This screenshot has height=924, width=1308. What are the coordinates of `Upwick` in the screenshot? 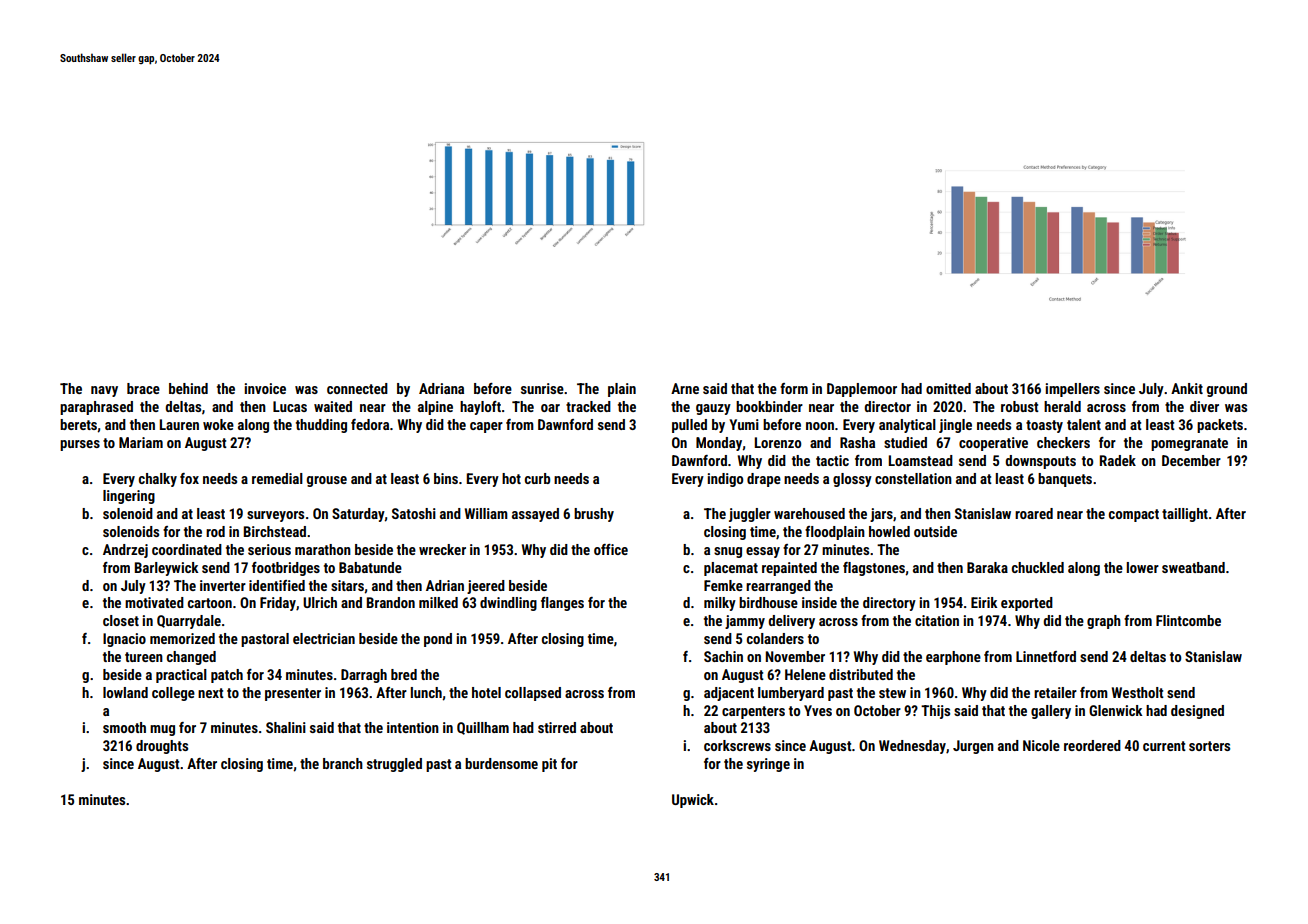 It's located at (693, 801).
